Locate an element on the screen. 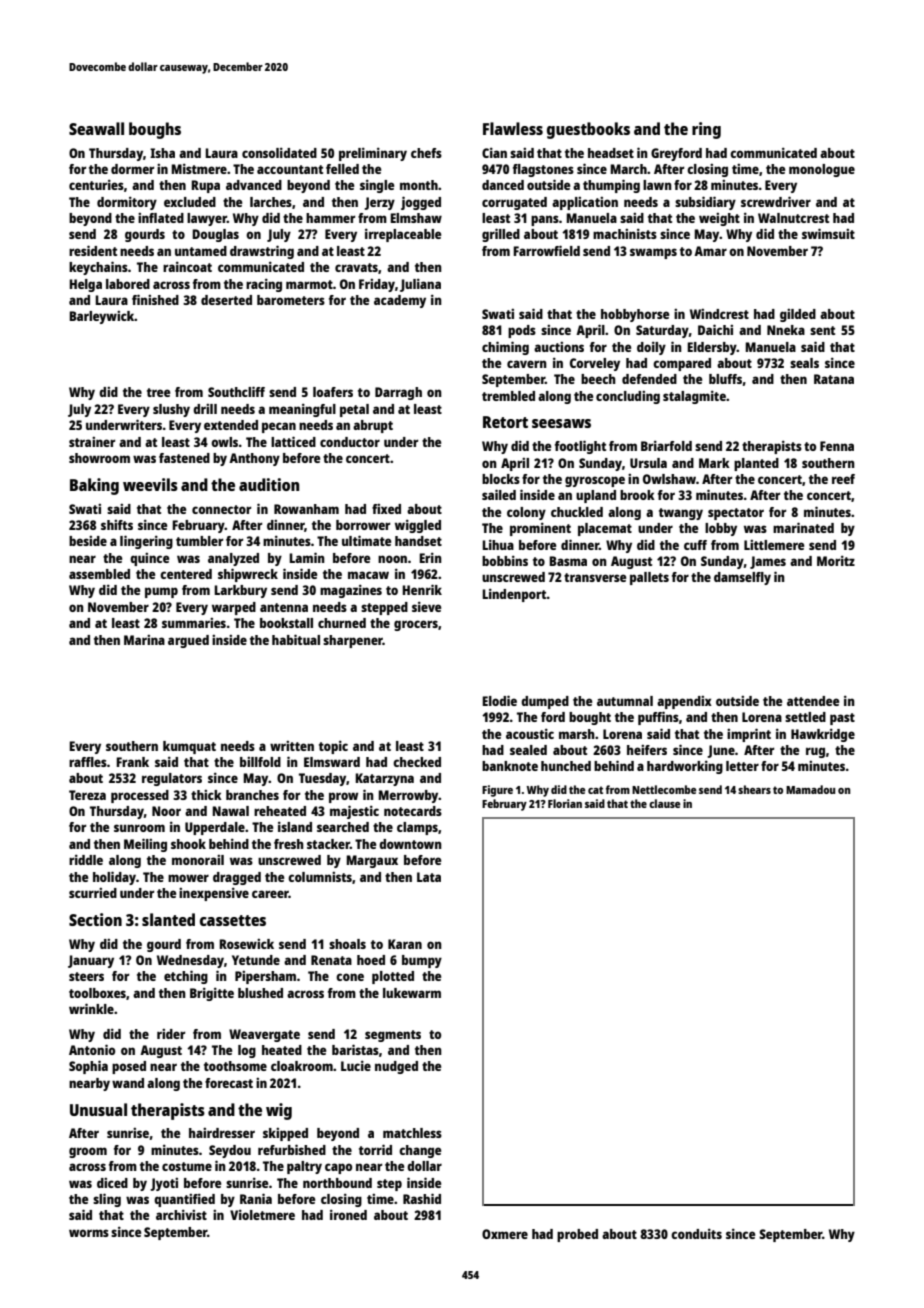  shifts is located at coordinates (117, 525).
